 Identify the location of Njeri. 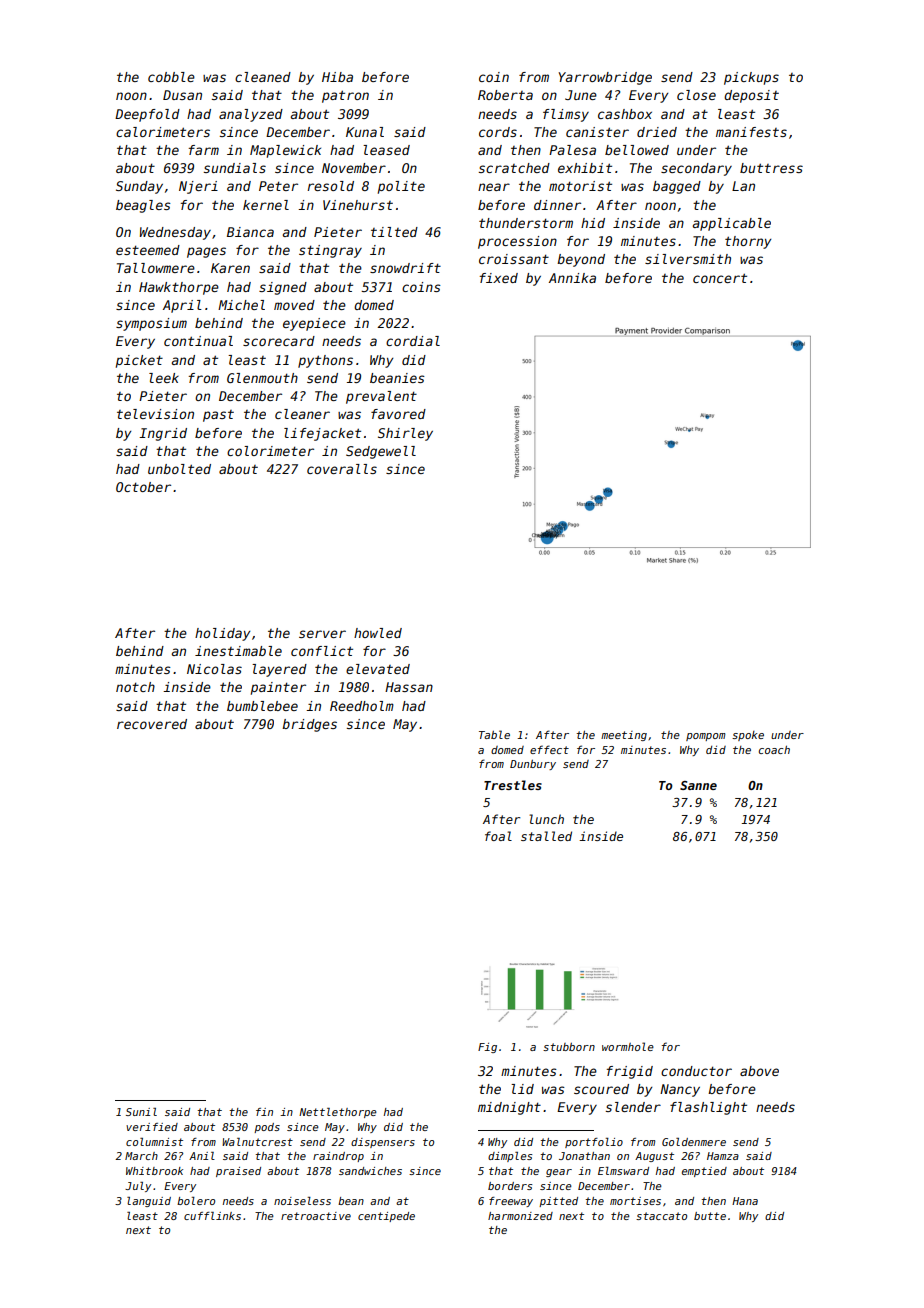
(198, 187).
